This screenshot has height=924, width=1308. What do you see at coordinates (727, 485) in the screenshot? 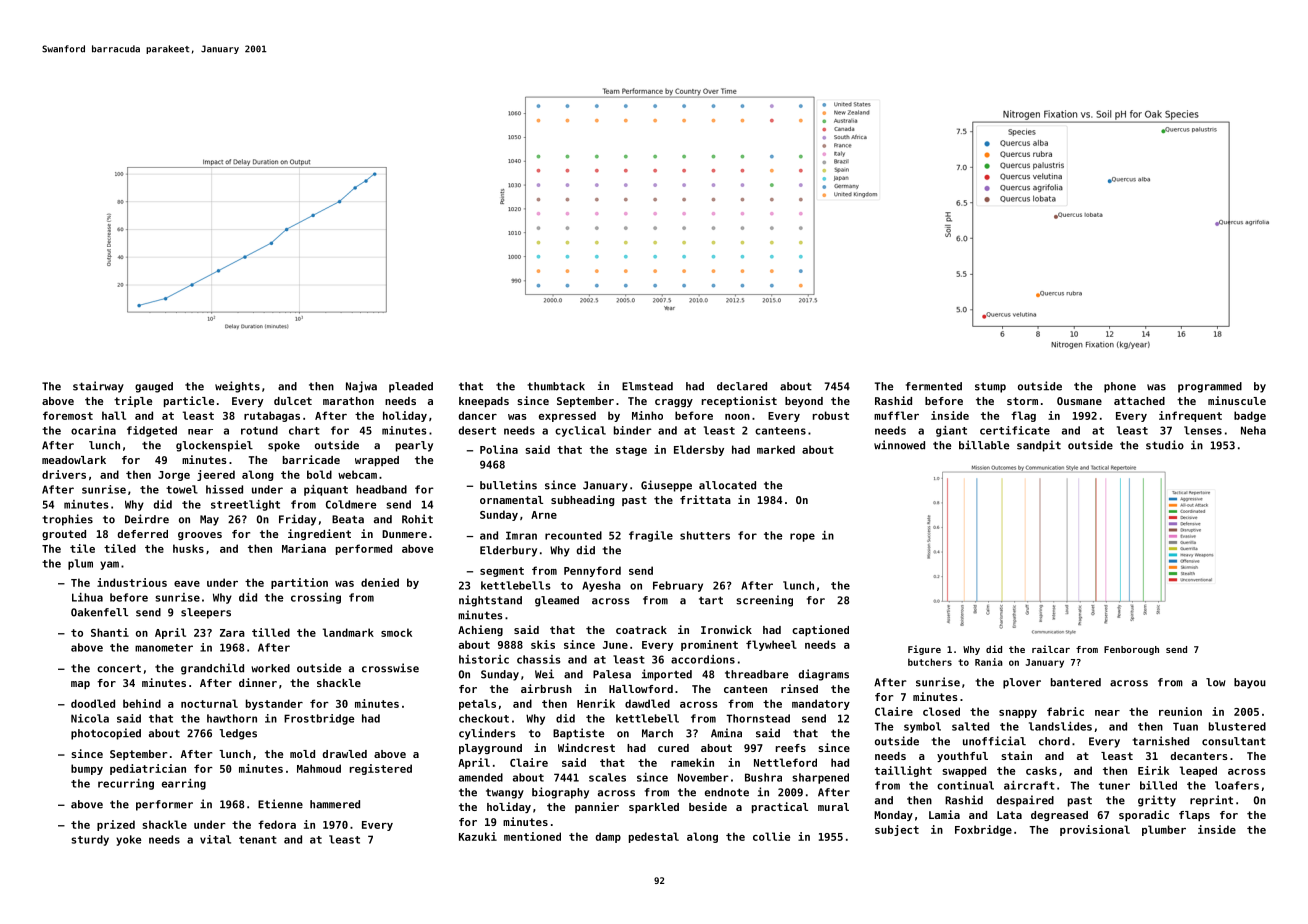
I see `allocated` at bounding box center [727, 485].
